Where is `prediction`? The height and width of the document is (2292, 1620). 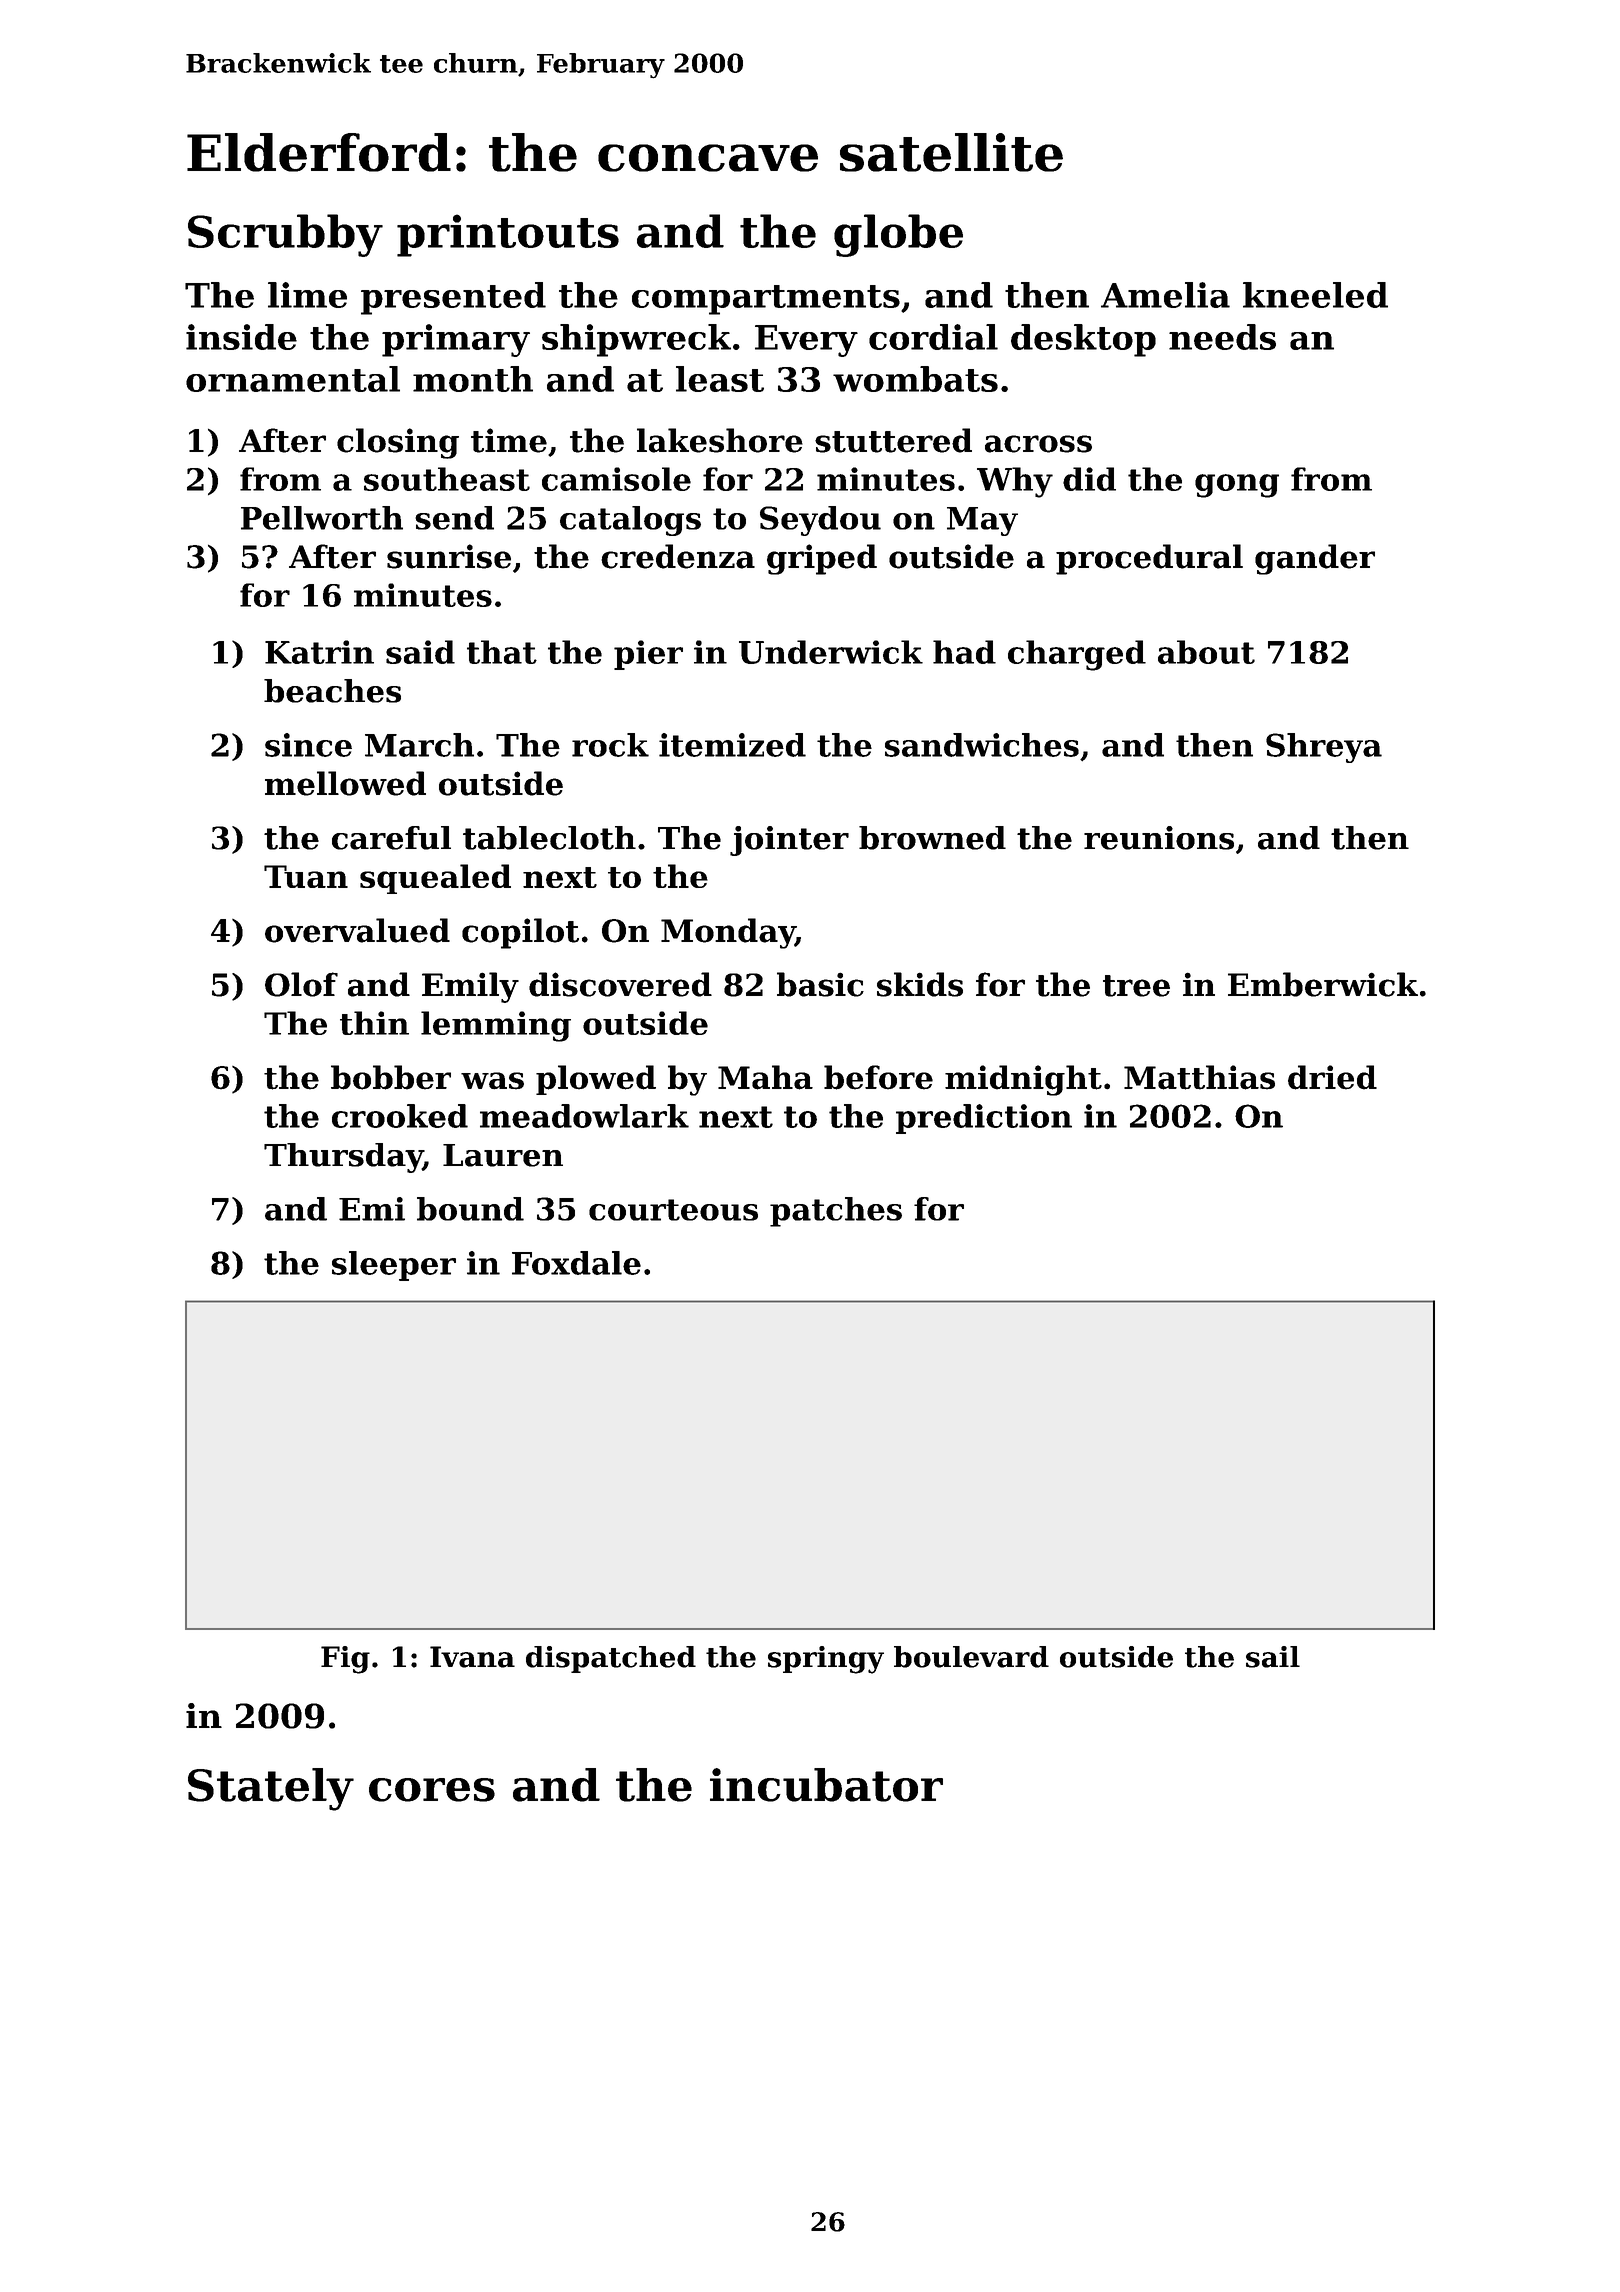 prediction is located at coordinates (984, 1119).
